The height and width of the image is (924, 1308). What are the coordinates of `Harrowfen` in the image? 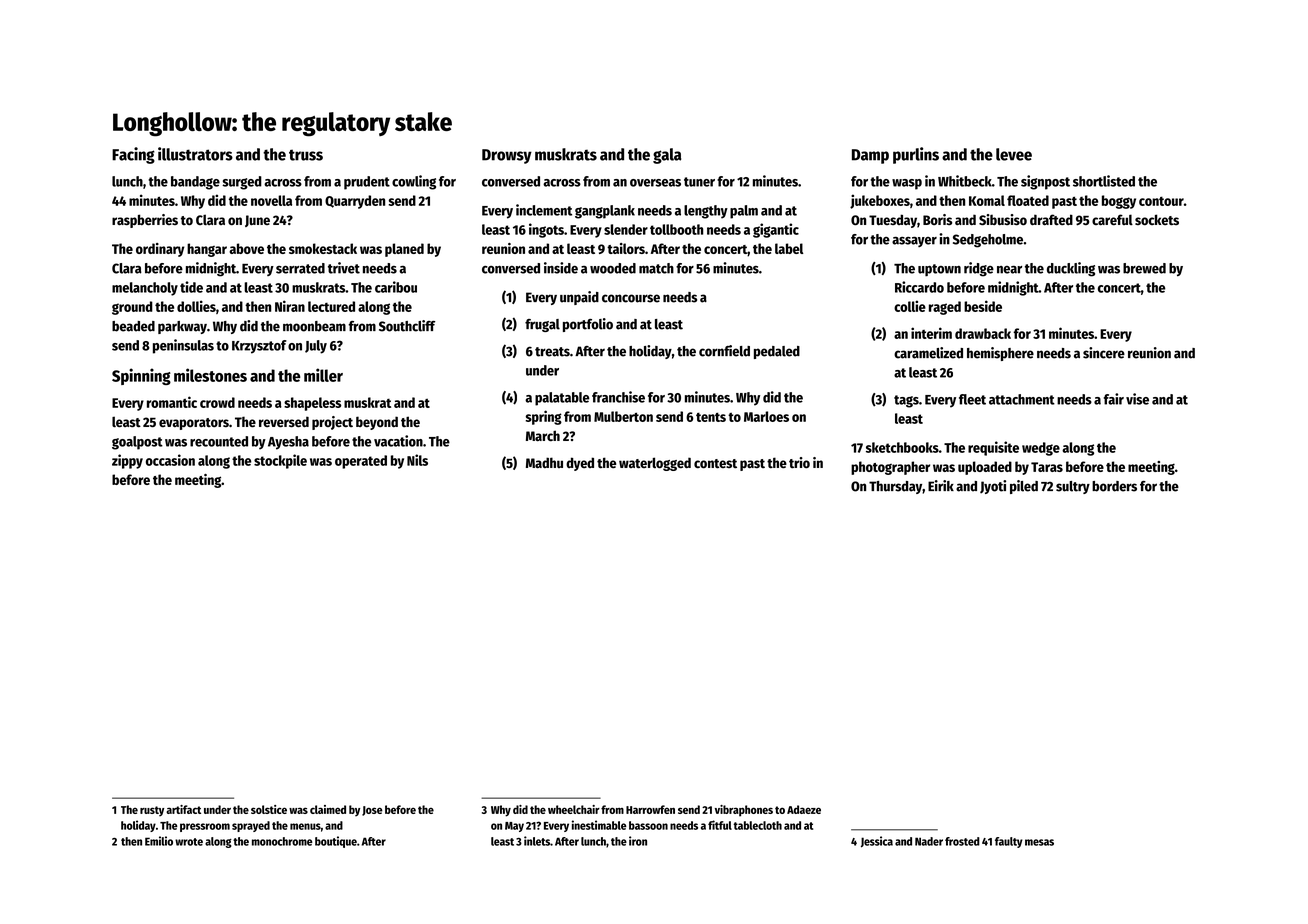 It's located at (650, 809).
